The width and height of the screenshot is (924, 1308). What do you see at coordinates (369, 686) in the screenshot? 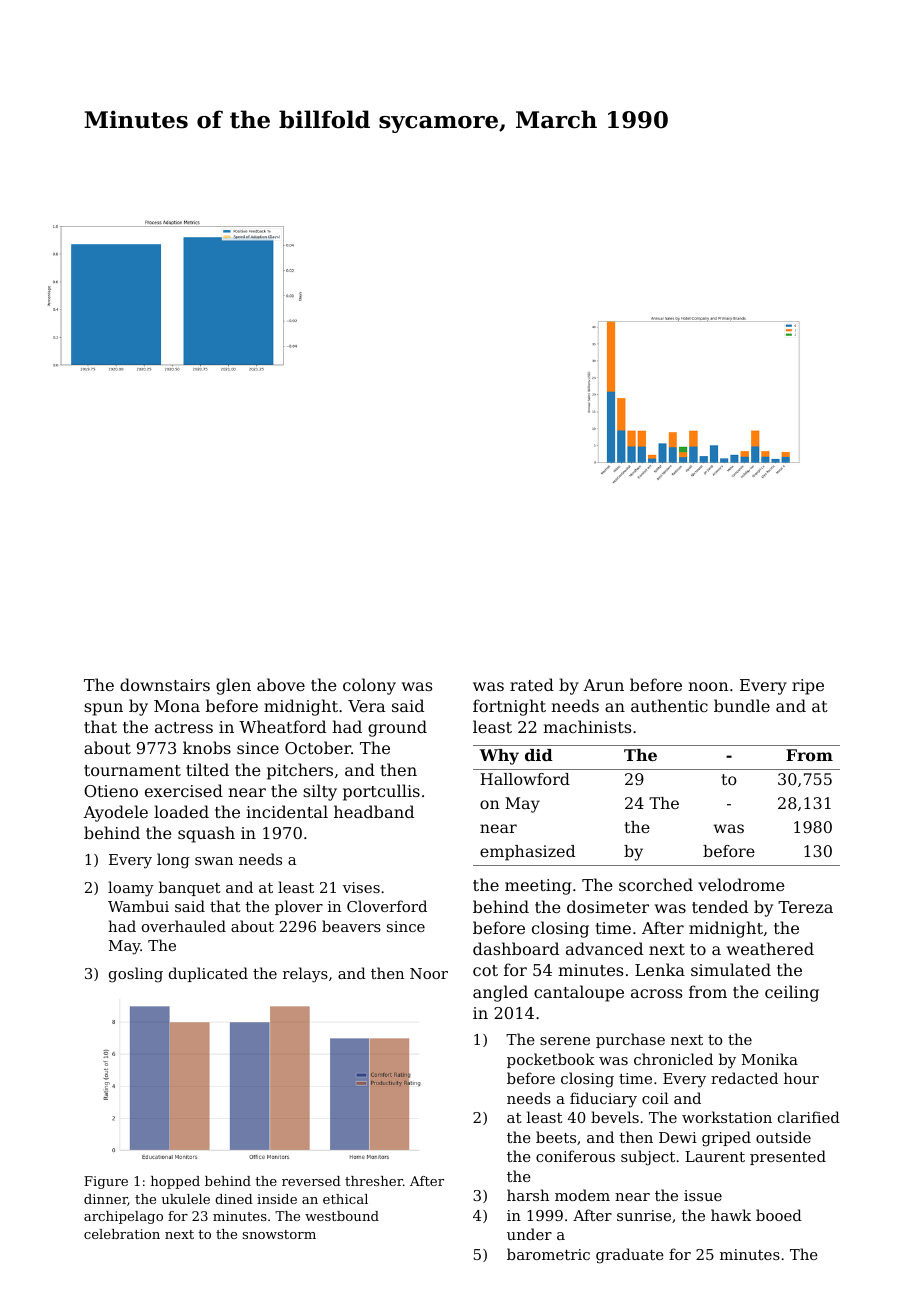
I see `colony` at bounding box center [369, 686].
